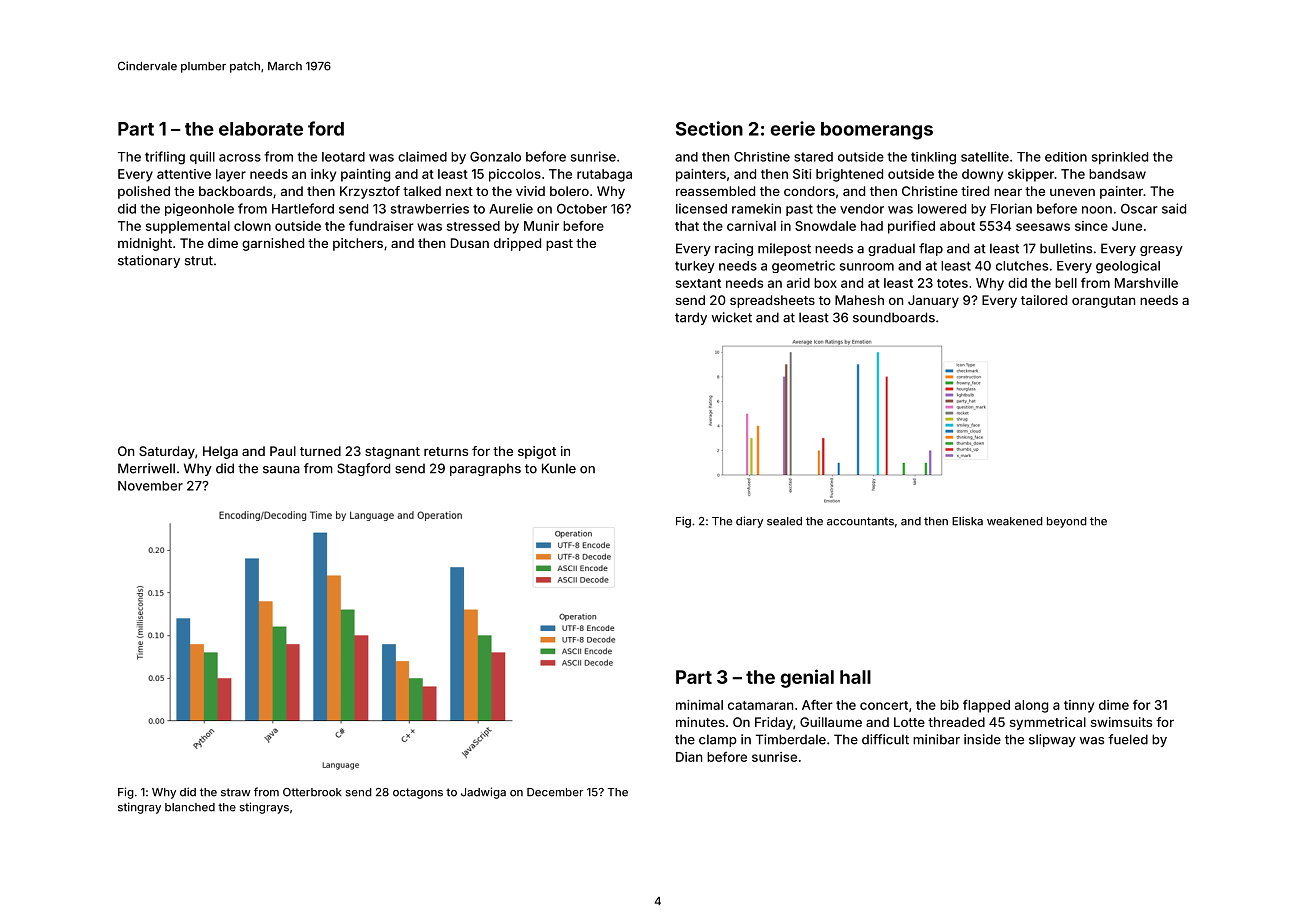 This document has height=924, width=1308. I want to click on elaborate, so click(261, 129).
